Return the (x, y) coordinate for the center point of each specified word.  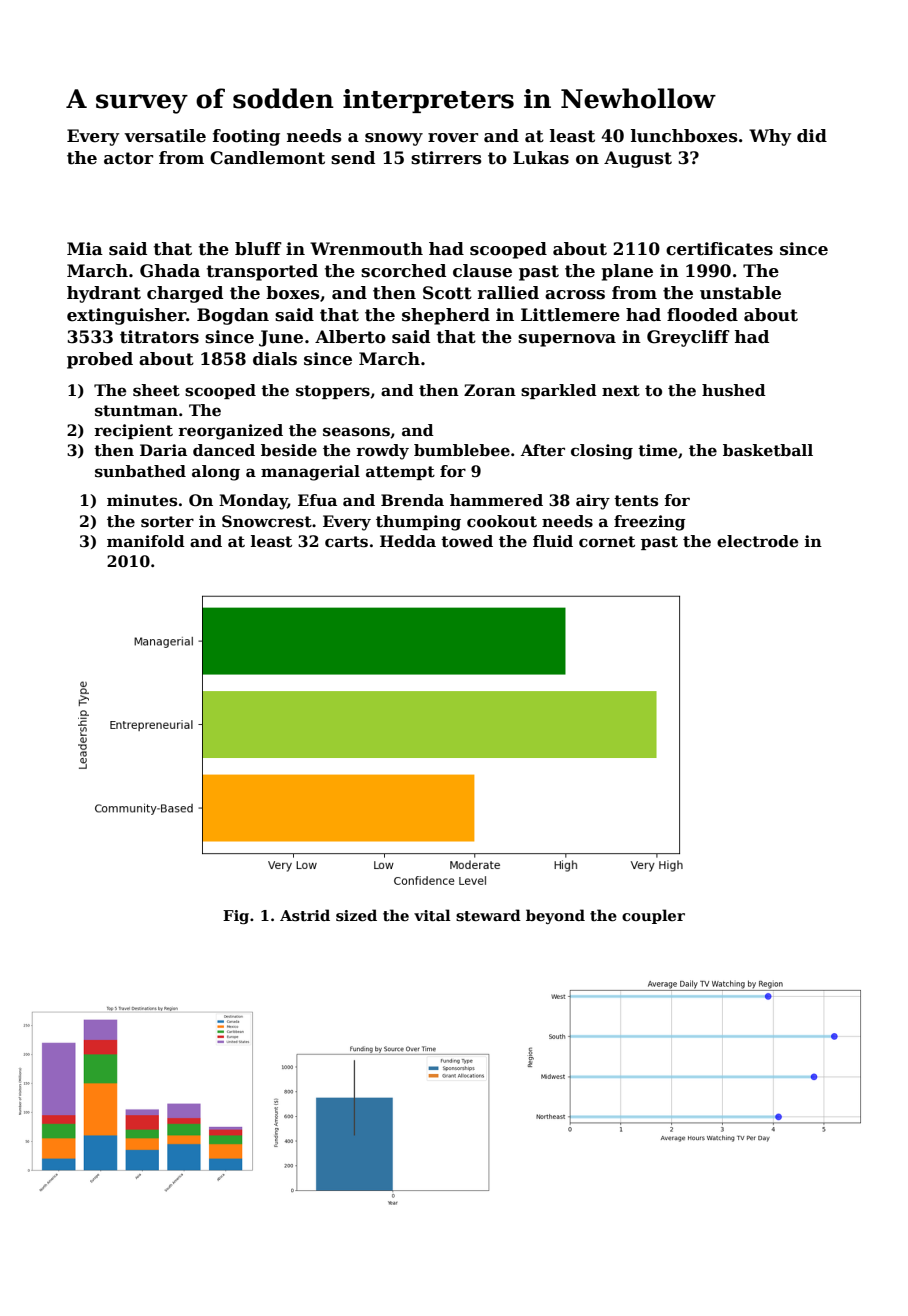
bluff (258, 249)
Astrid (305, 915)
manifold (146, 541)
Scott (447, 293)
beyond (555, 916)
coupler (653, 916)
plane (627, 272)
